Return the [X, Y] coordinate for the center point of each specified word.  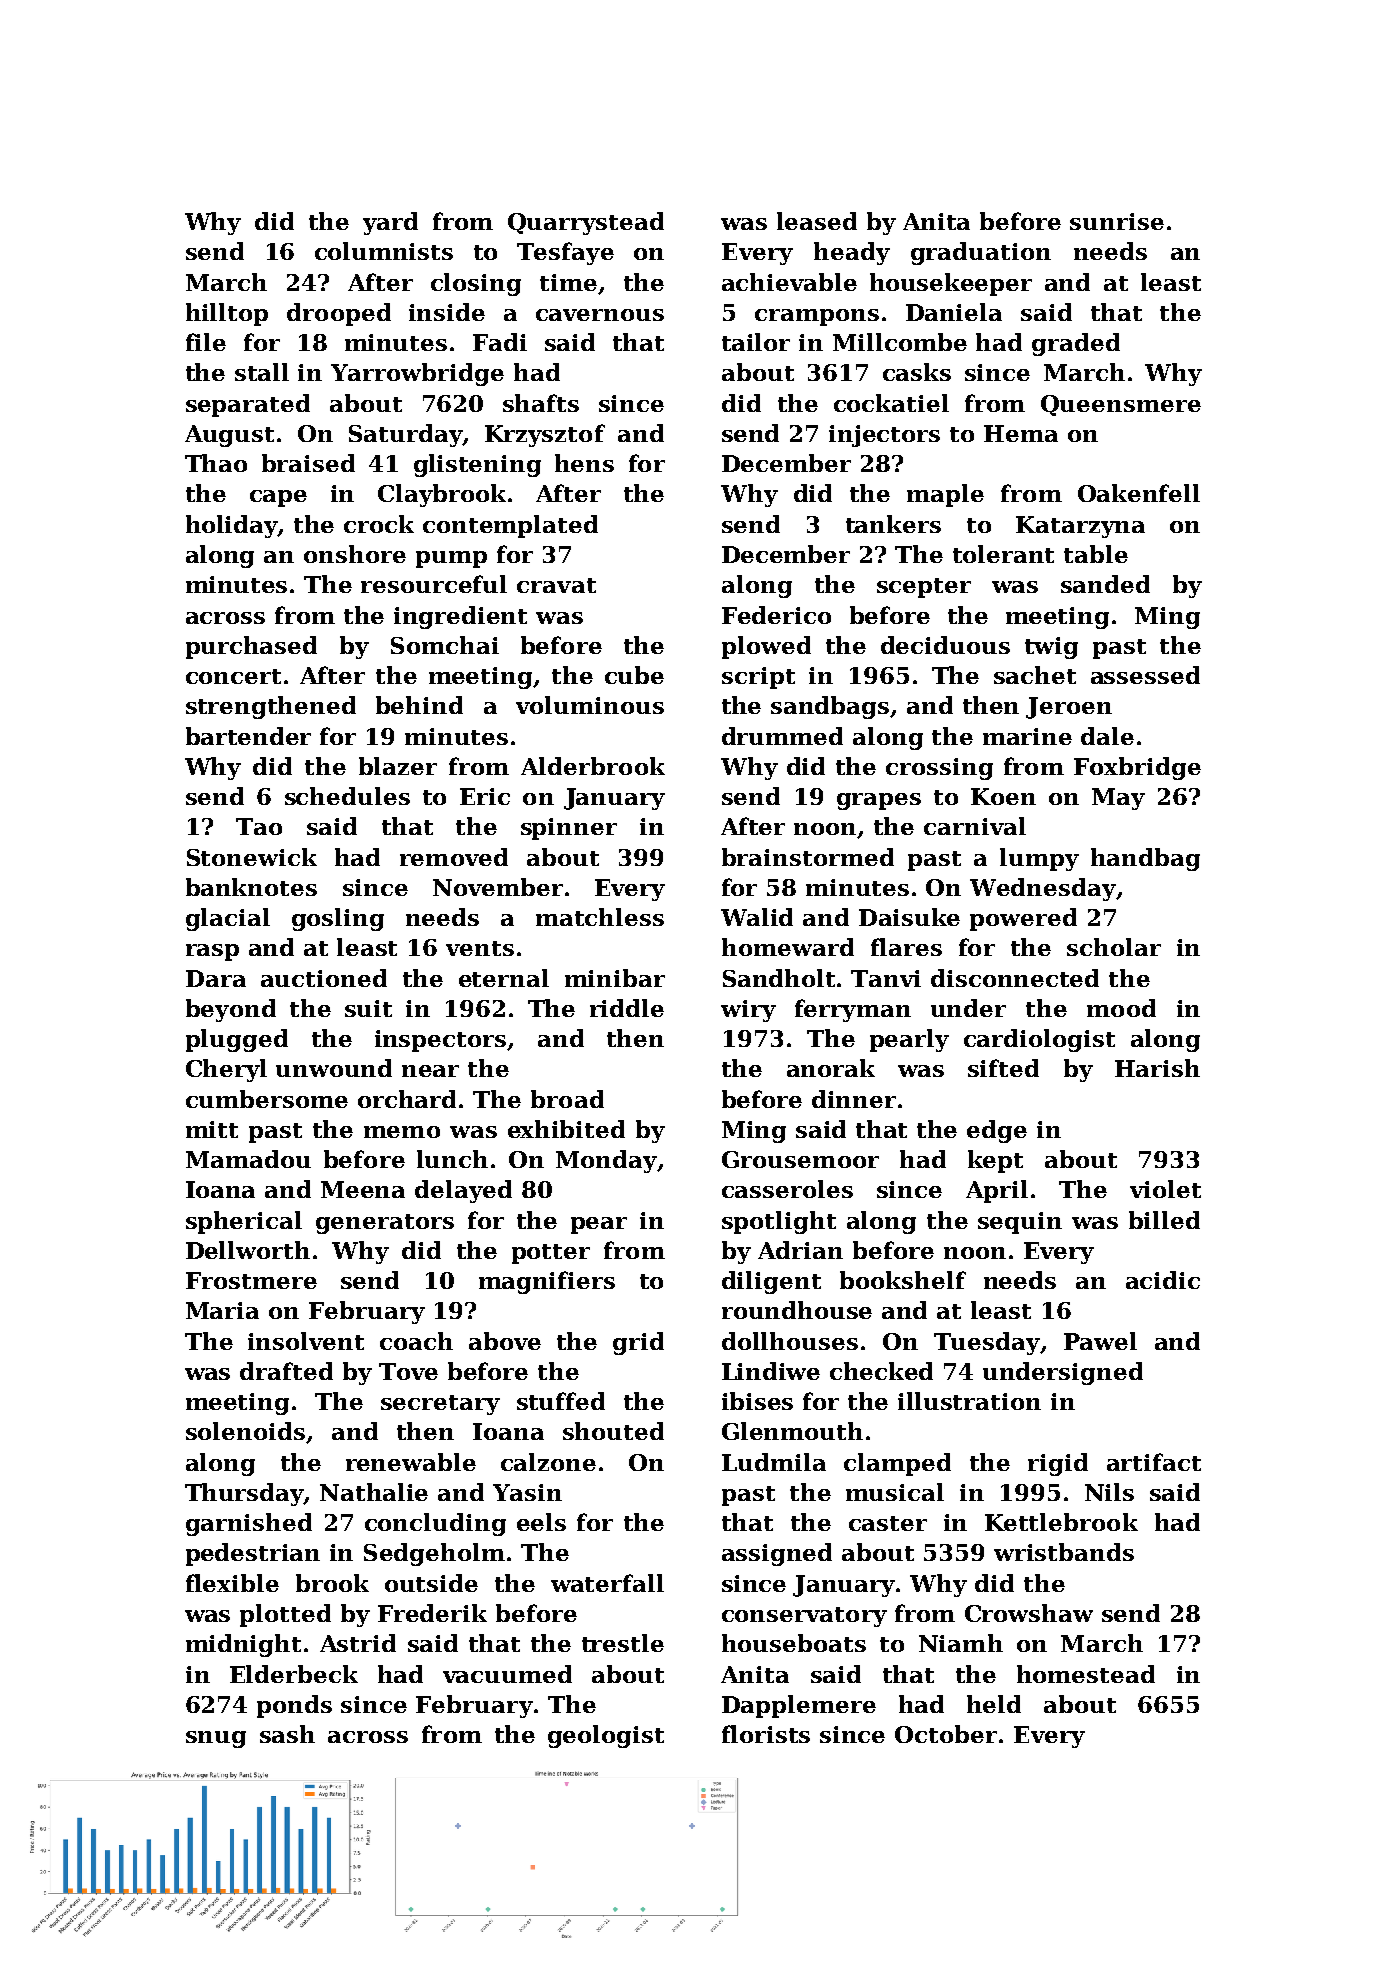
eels [541, 1522]
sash [287, 1734]
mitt [212, 1129]
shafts [541, 403]
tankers [893, 524]
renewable [411, 1462]
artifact [1154, 1462]
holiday [232, 526]
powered [1023, 919]
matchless [600, 917]
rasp [212, 952]
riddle [627, 1008]
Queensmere [1121, 405]
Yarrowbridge [417, 374]
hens [584, 463]
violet [1165, 1189]
